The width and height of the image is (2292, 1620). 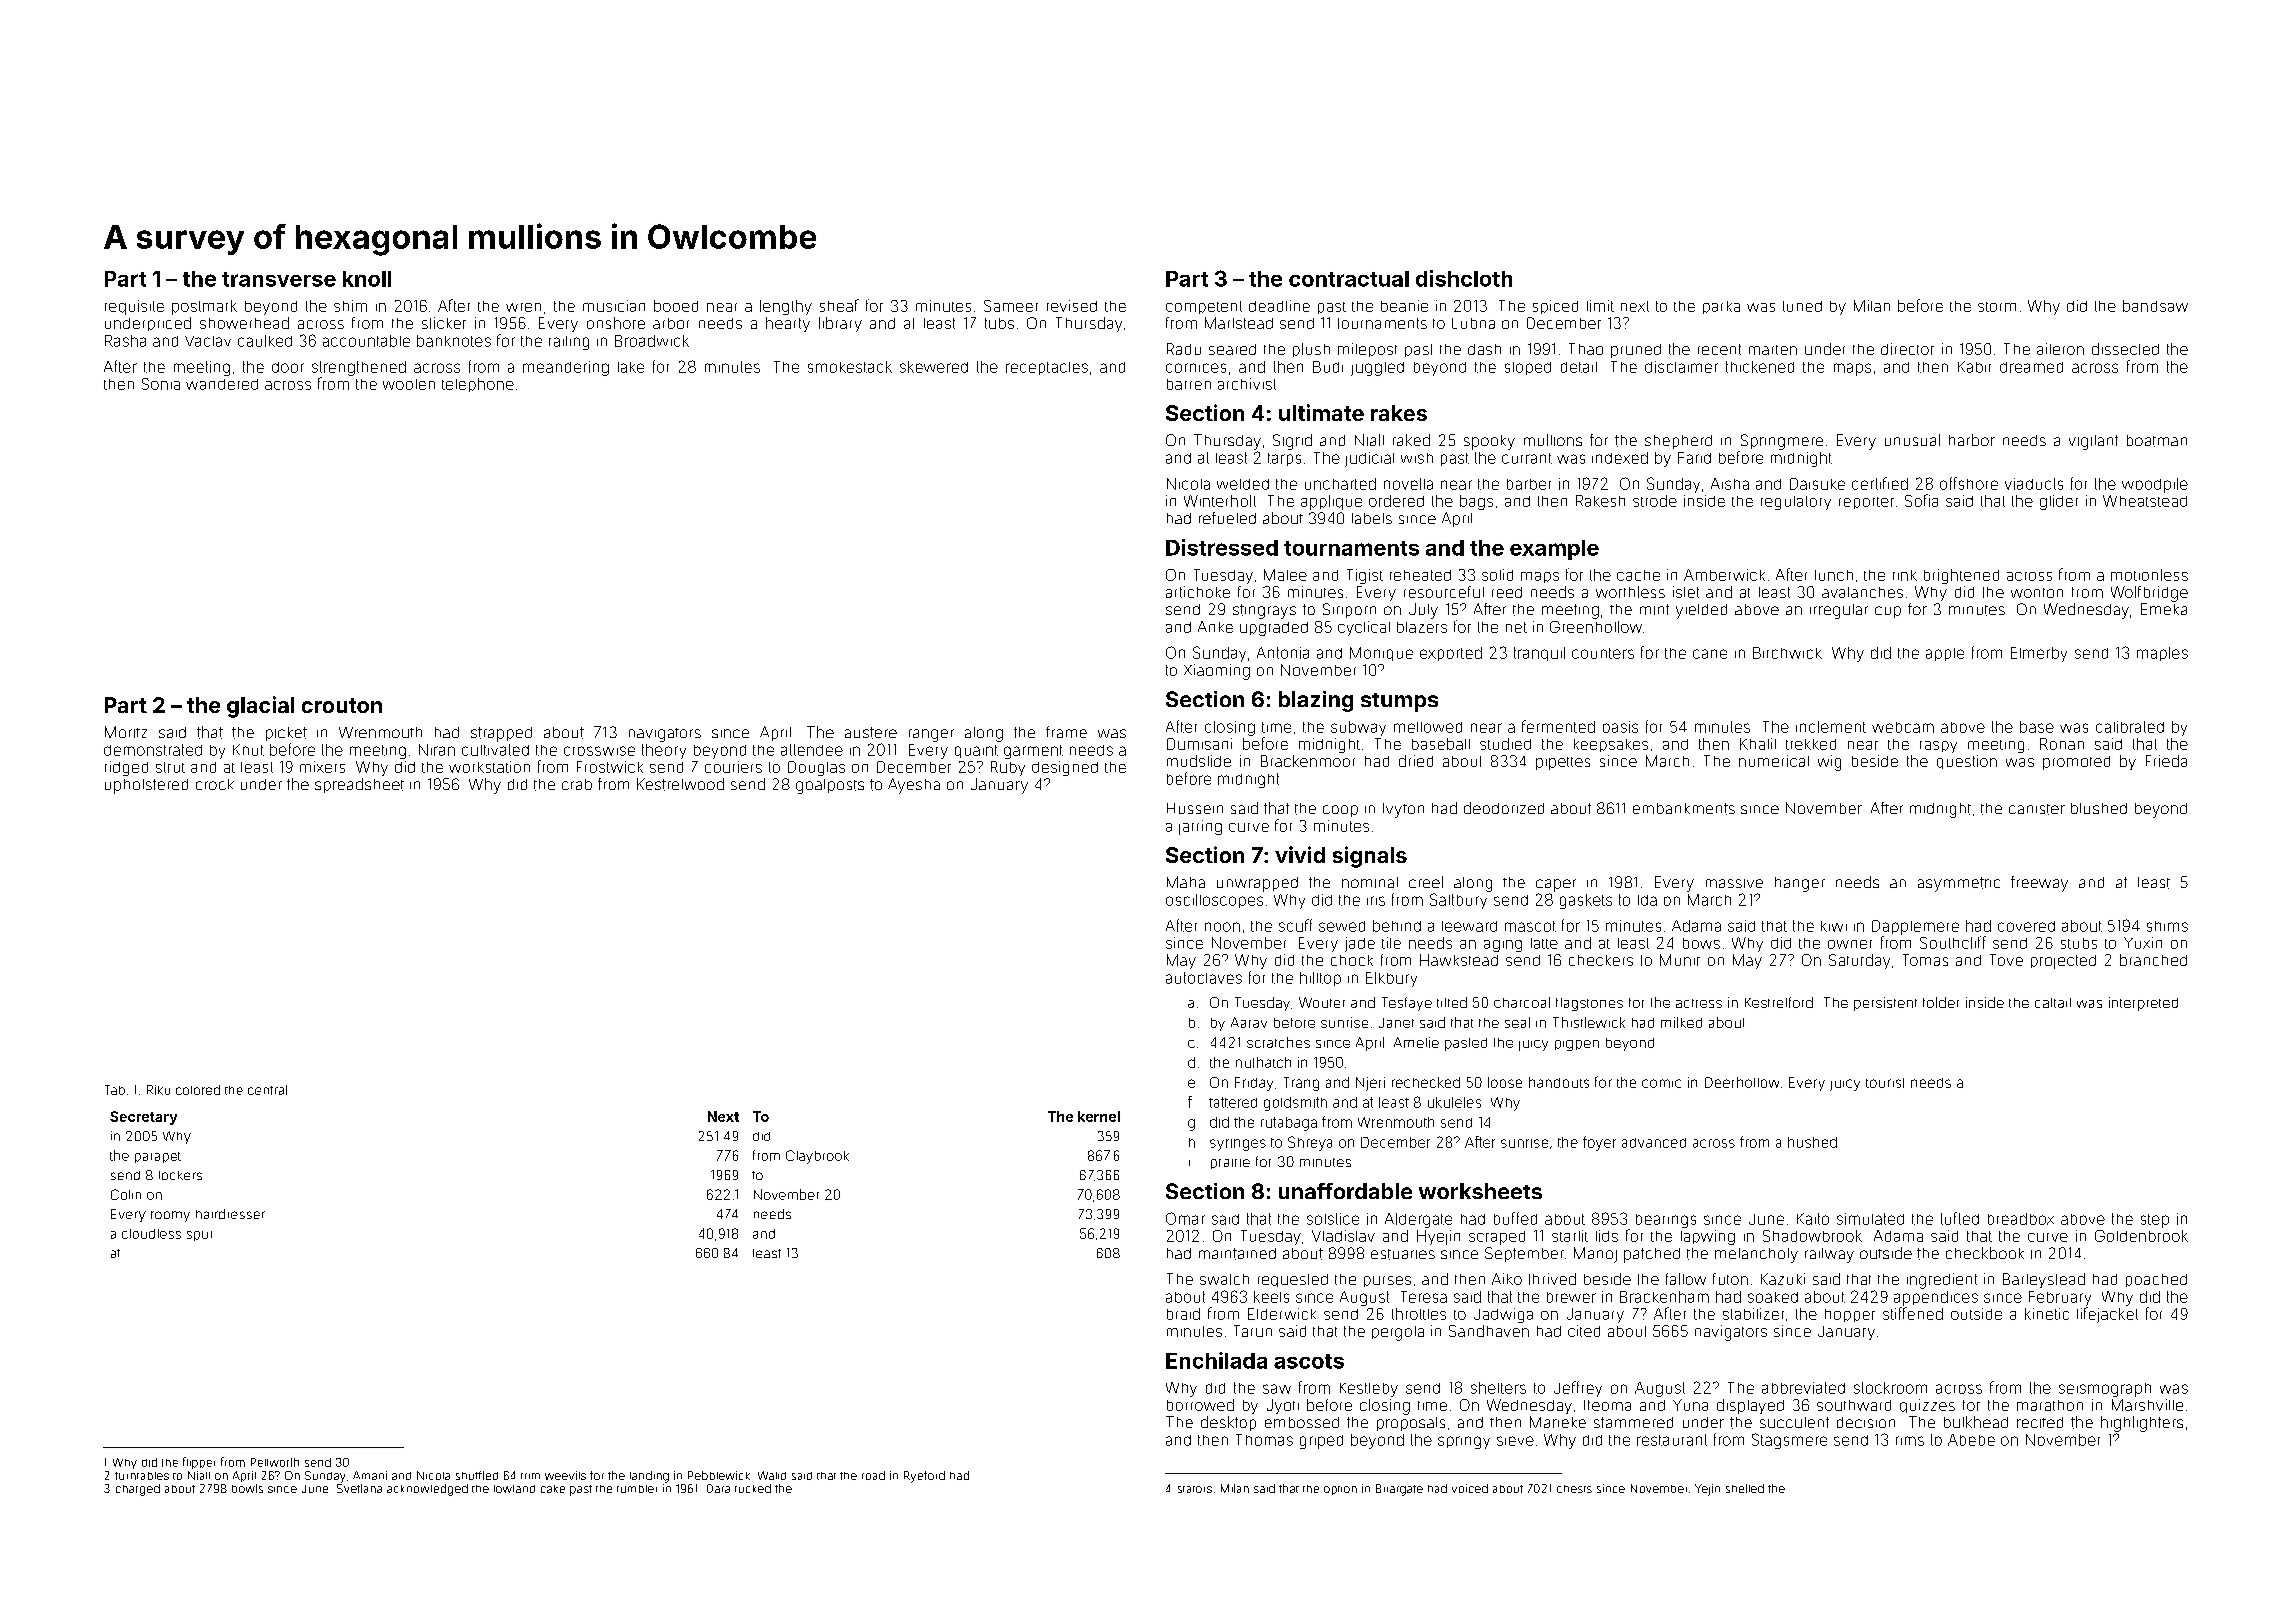 What do you see at coordinates (279, 279) in the image?
I see `transverse` at bounding box center [279, 279].
